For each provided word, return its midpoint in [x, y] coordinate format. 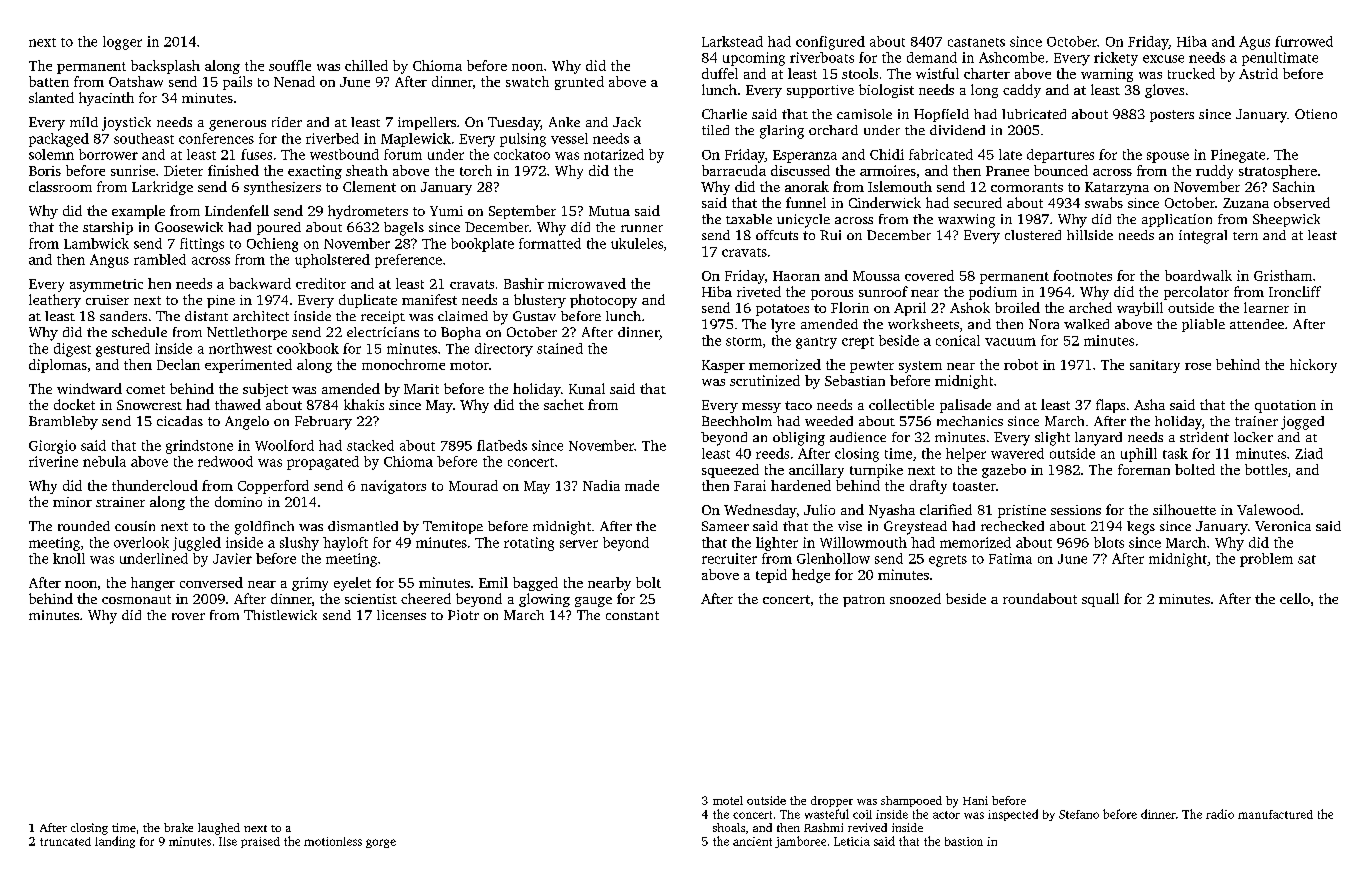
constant [632, 615]
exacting [315, 172]
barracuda [734, 170]
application [1177, 220]
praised [260, 842]
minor [72, 502]
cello [1295, 598]
